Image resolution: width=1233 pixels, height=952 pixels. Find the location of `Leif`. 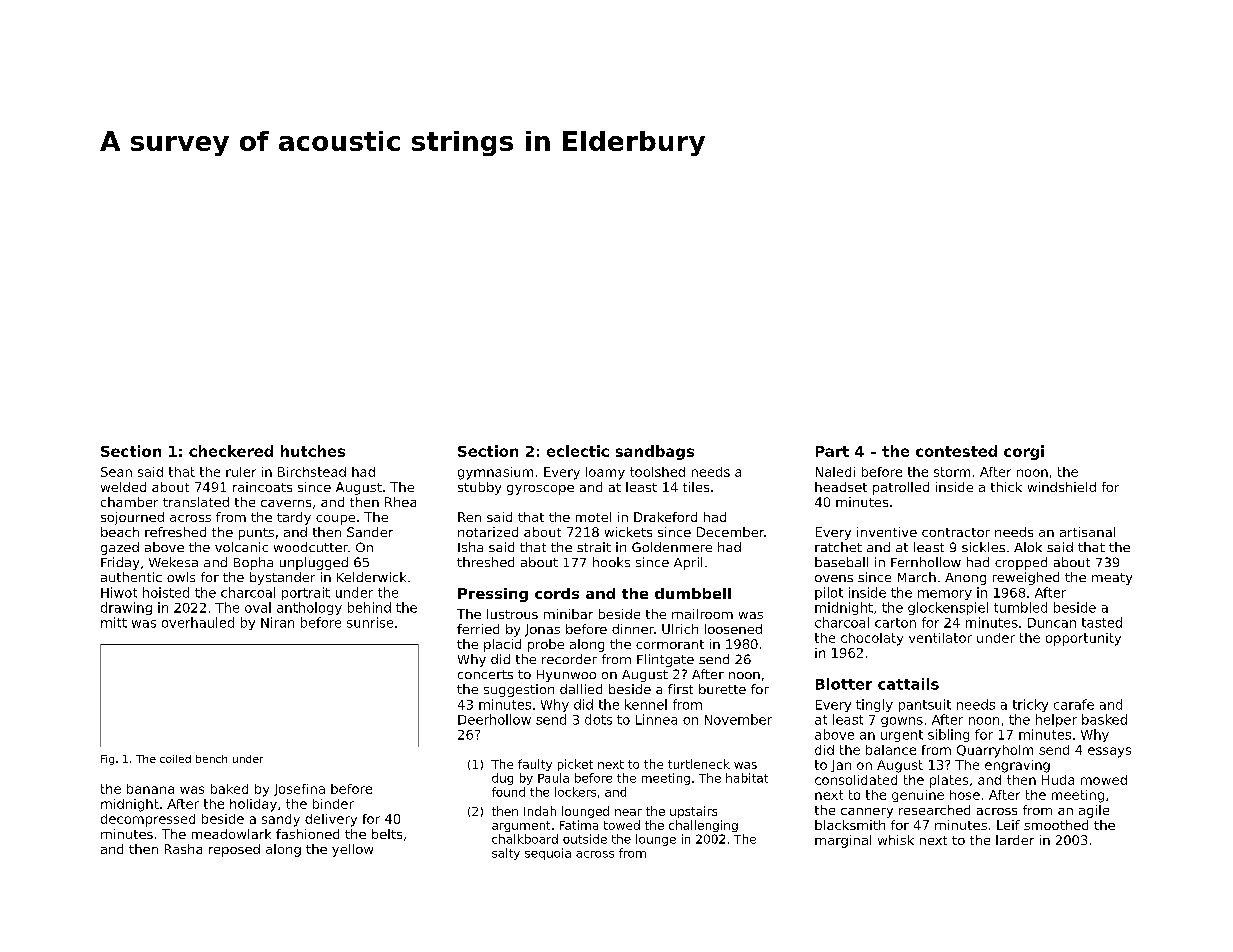

Leif is located at coordinates (1008, 825).
